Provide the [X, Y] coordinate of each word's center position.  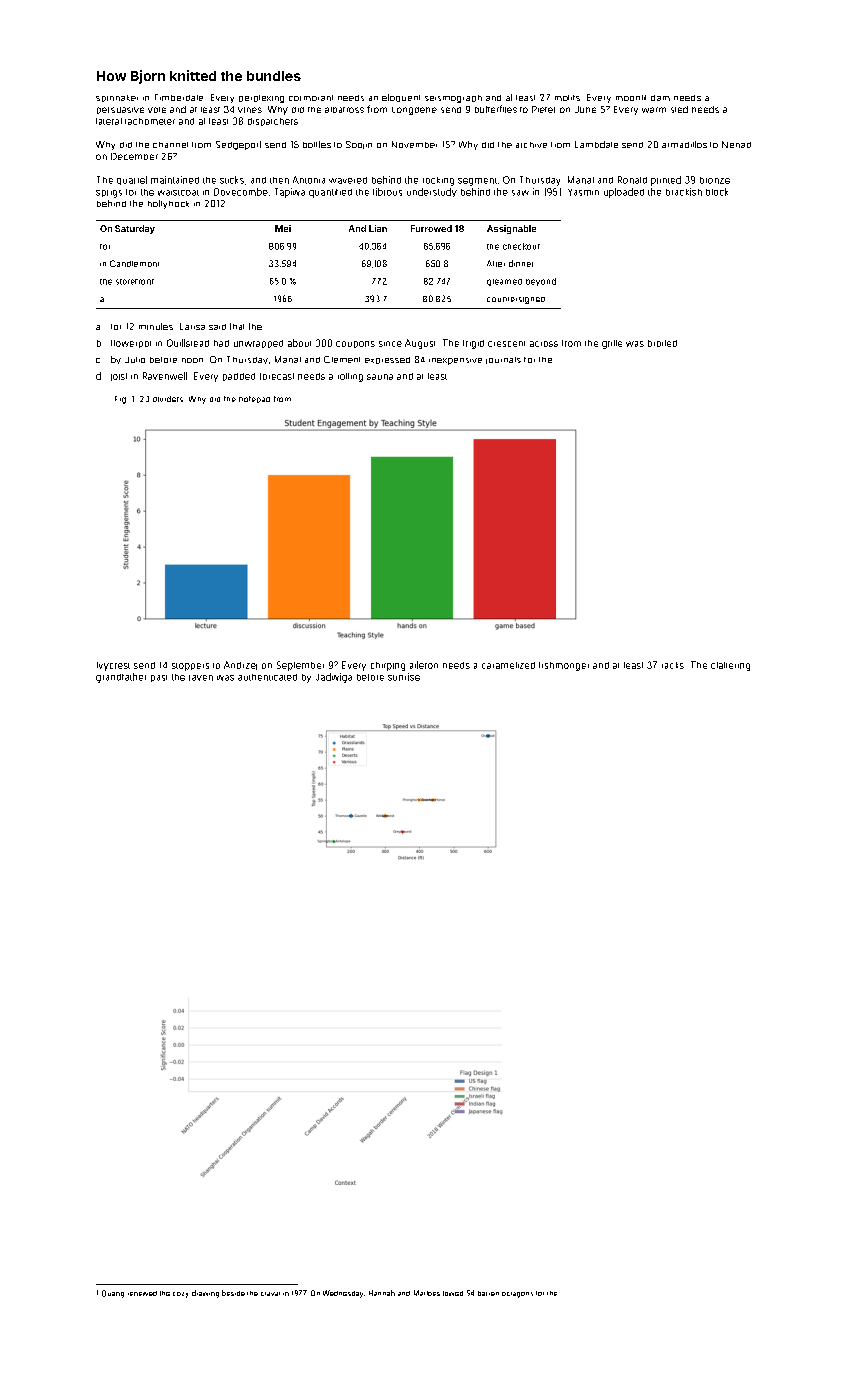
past [159, 678]
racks [673, 665]
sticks [232, 180]
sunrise [404, 677]
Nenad [736, 144]
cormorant [311, 98]
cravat [270, 1294]
